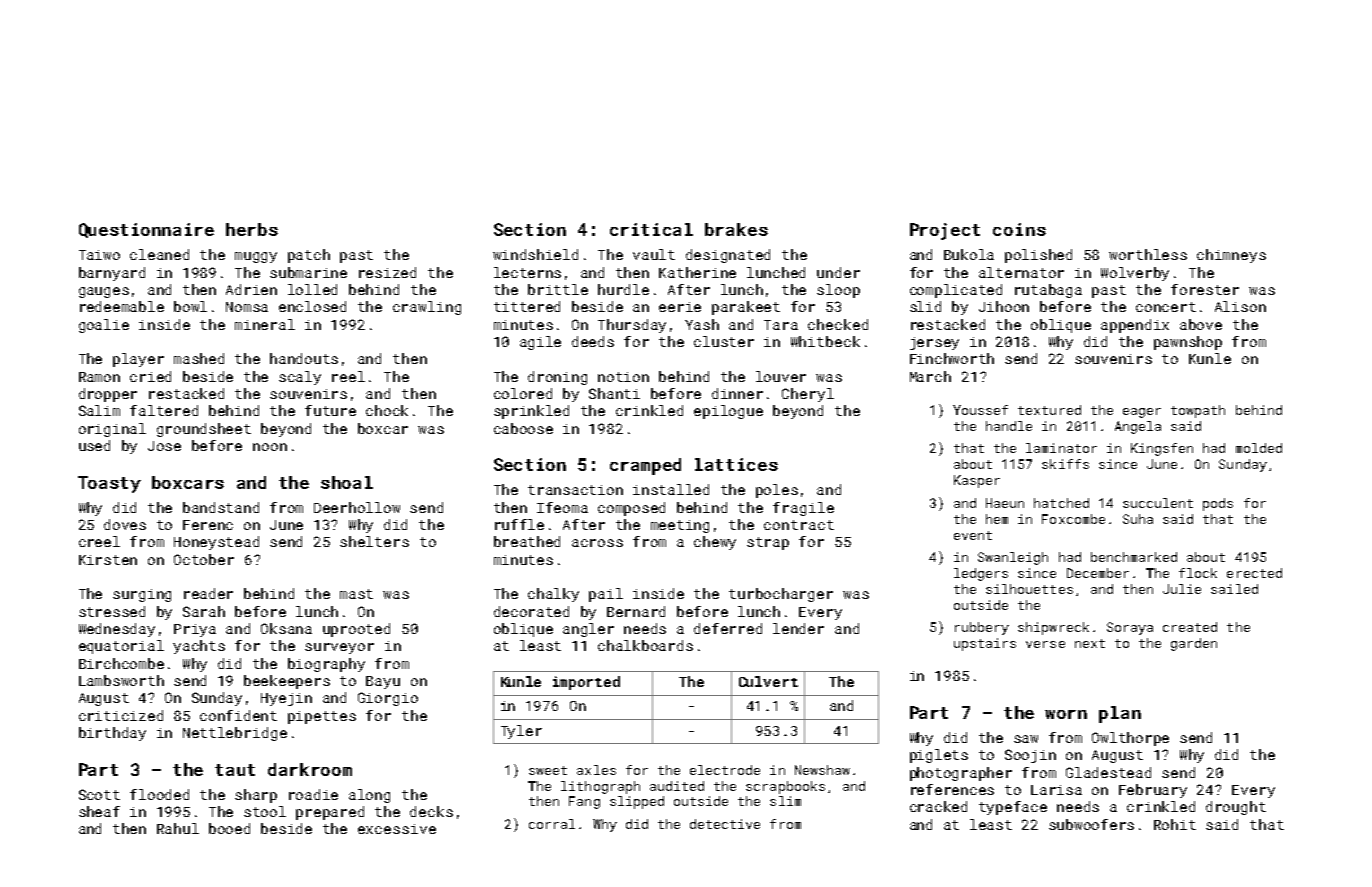 The image size is (1372, 887). What do you see at coordinates (736, 229) in the page?
I see `brakes` at bounding box center [736, 229].
